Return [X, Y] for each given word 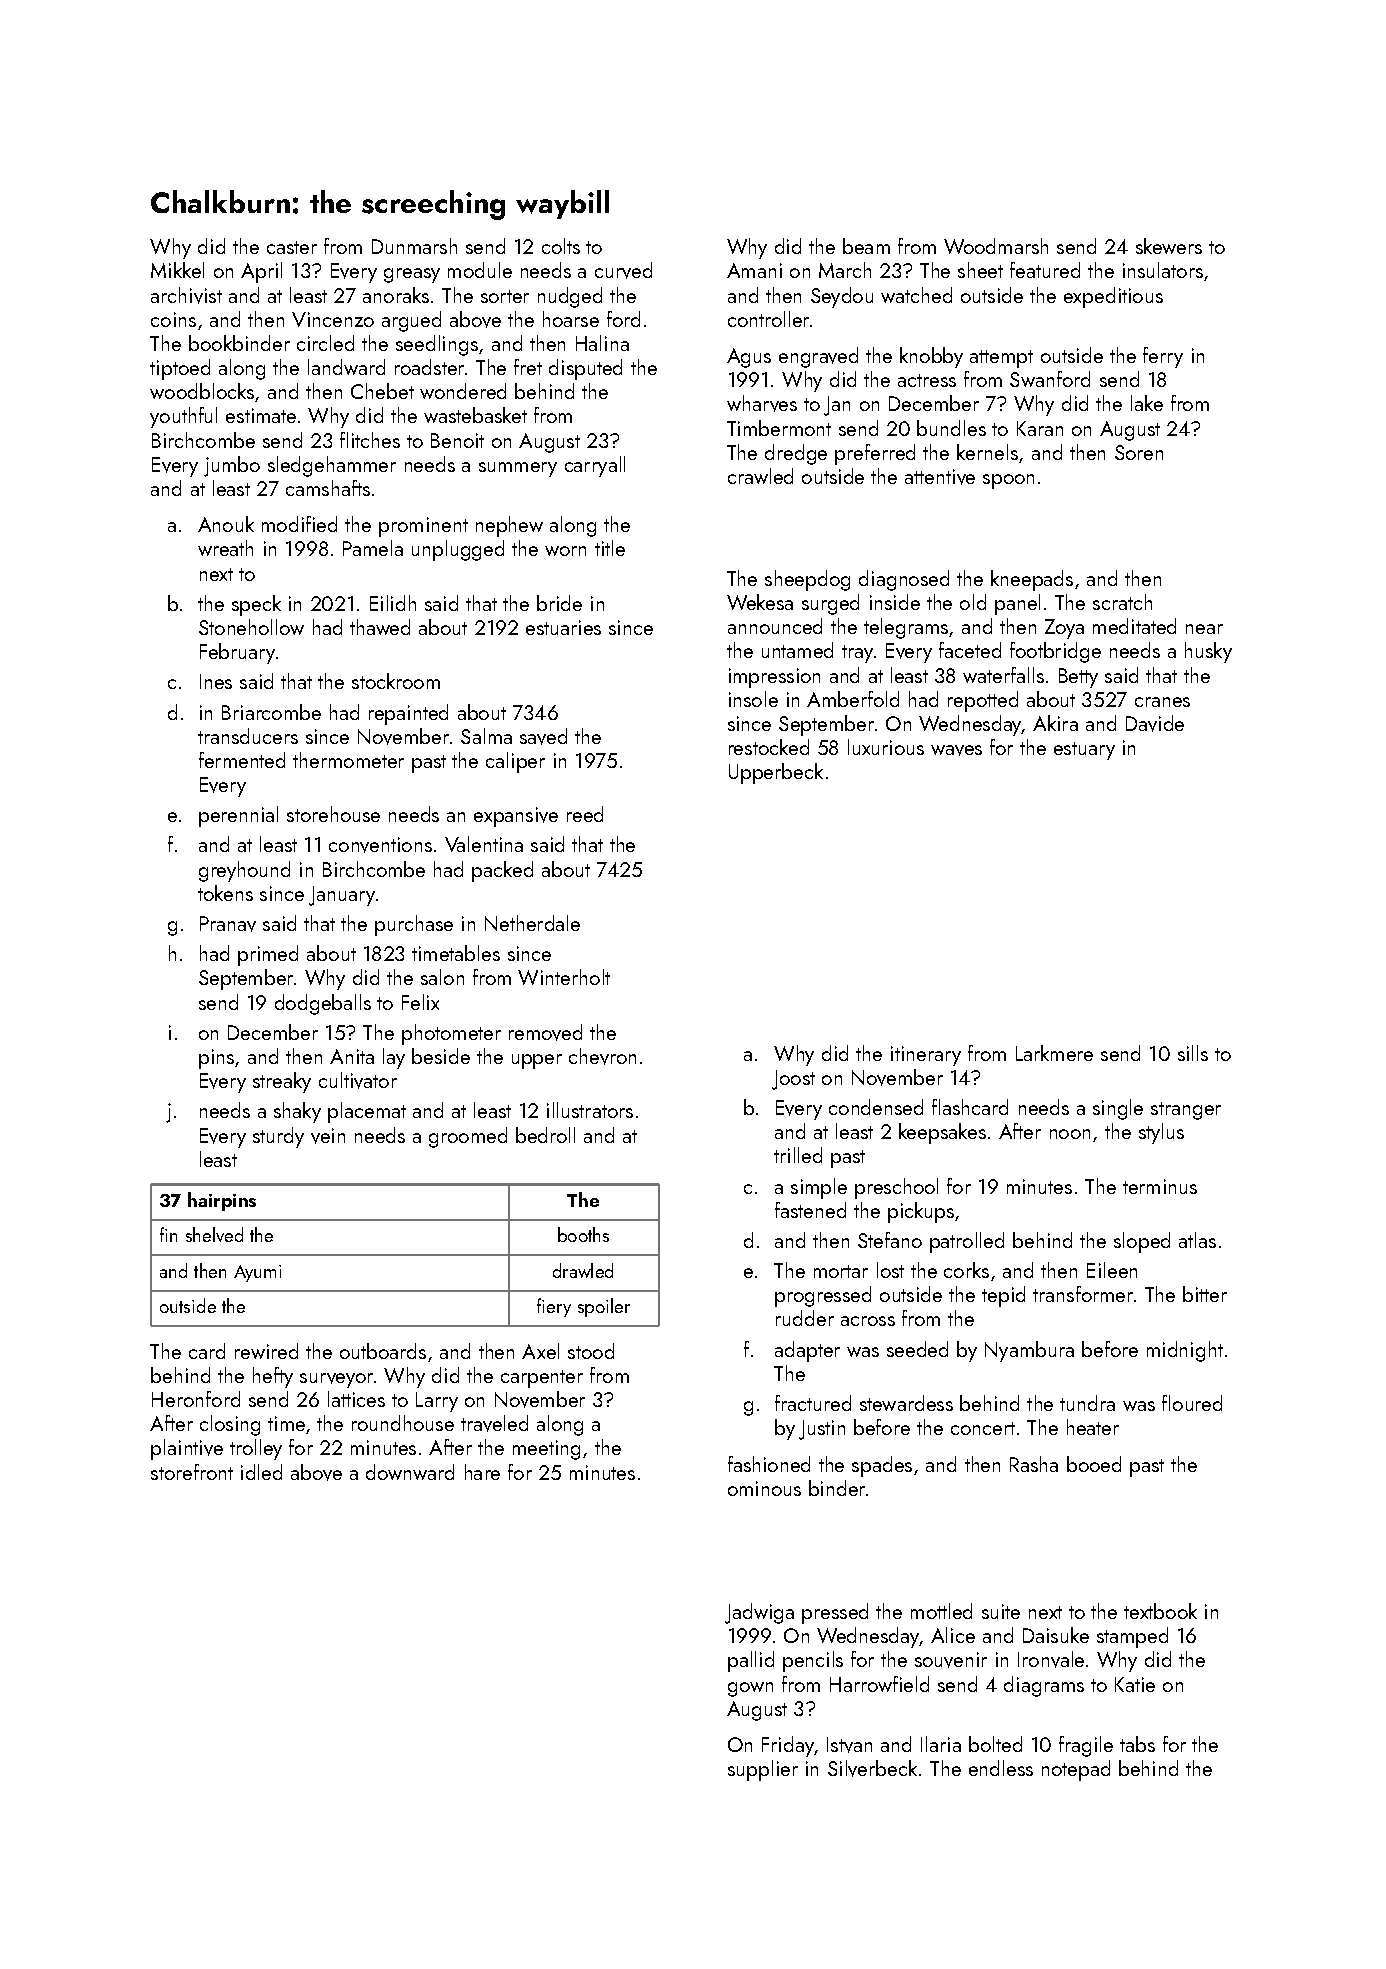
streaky [282, 1082]
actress [927, 380]
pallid [751, 1661]
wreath [225, 548]
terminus [1160, 1186]
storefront [192, 1472]
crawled [760, 476]
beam [866, 246]
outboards [383, 1351]
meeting [546, 1450]
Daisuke [1056, 1635]
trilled [798, 1155]
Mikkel [177, 270]
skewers [1169, 246]
